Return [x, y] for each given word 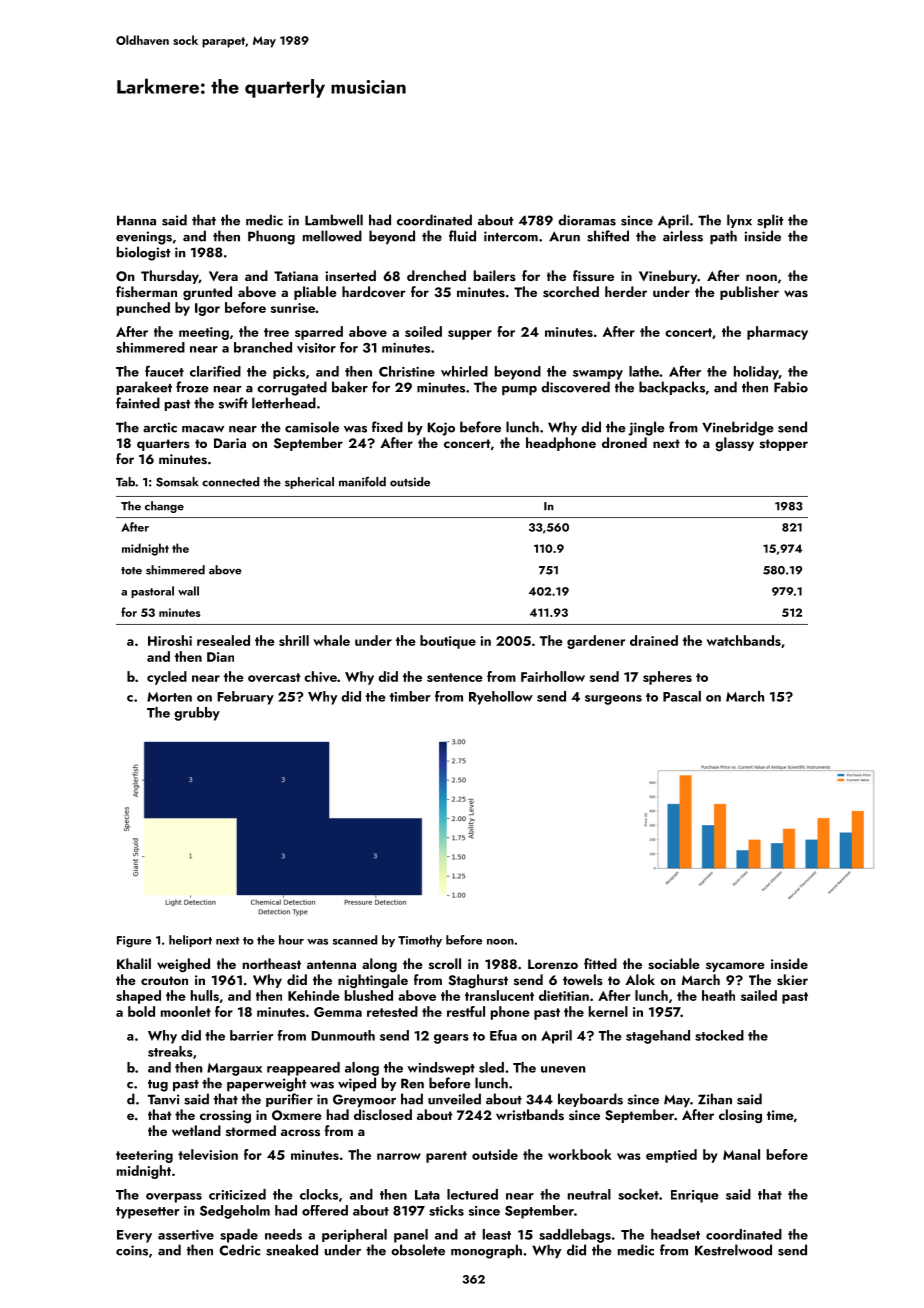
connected [230, 482]
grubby [197, 714]
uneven [563, 1069]
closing [740, 1116]
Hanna [136, 220]
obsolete [418, 1250]
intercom [511, 236]
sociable [674, 964]
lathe [644, 371]
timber [410, 696]
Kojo [441, 429]
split [770, 221]
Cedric [240, 1250]
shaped [138, 997]
